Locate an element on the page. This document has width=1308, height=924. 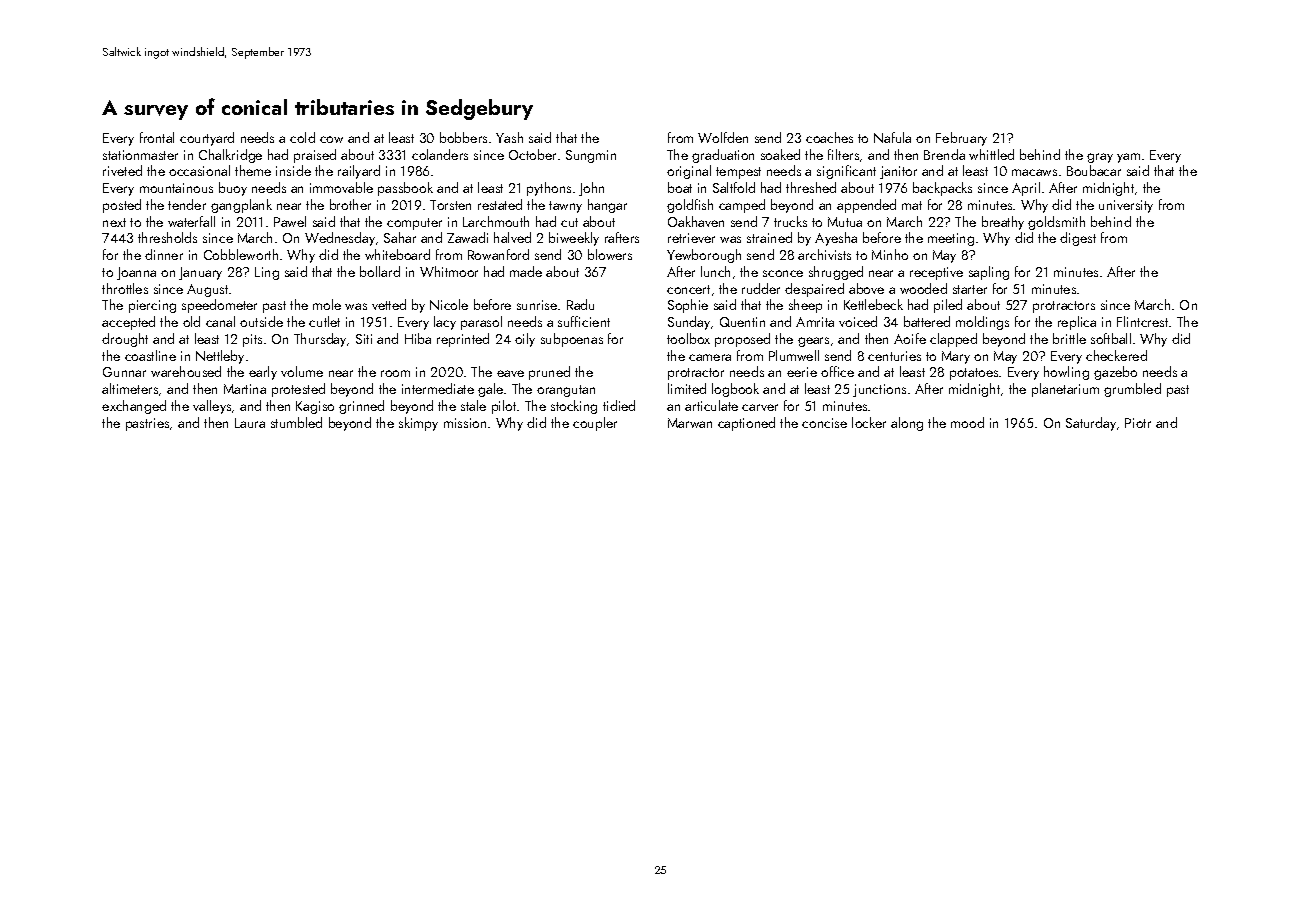
receptive is located at coordinates (936, 273).
